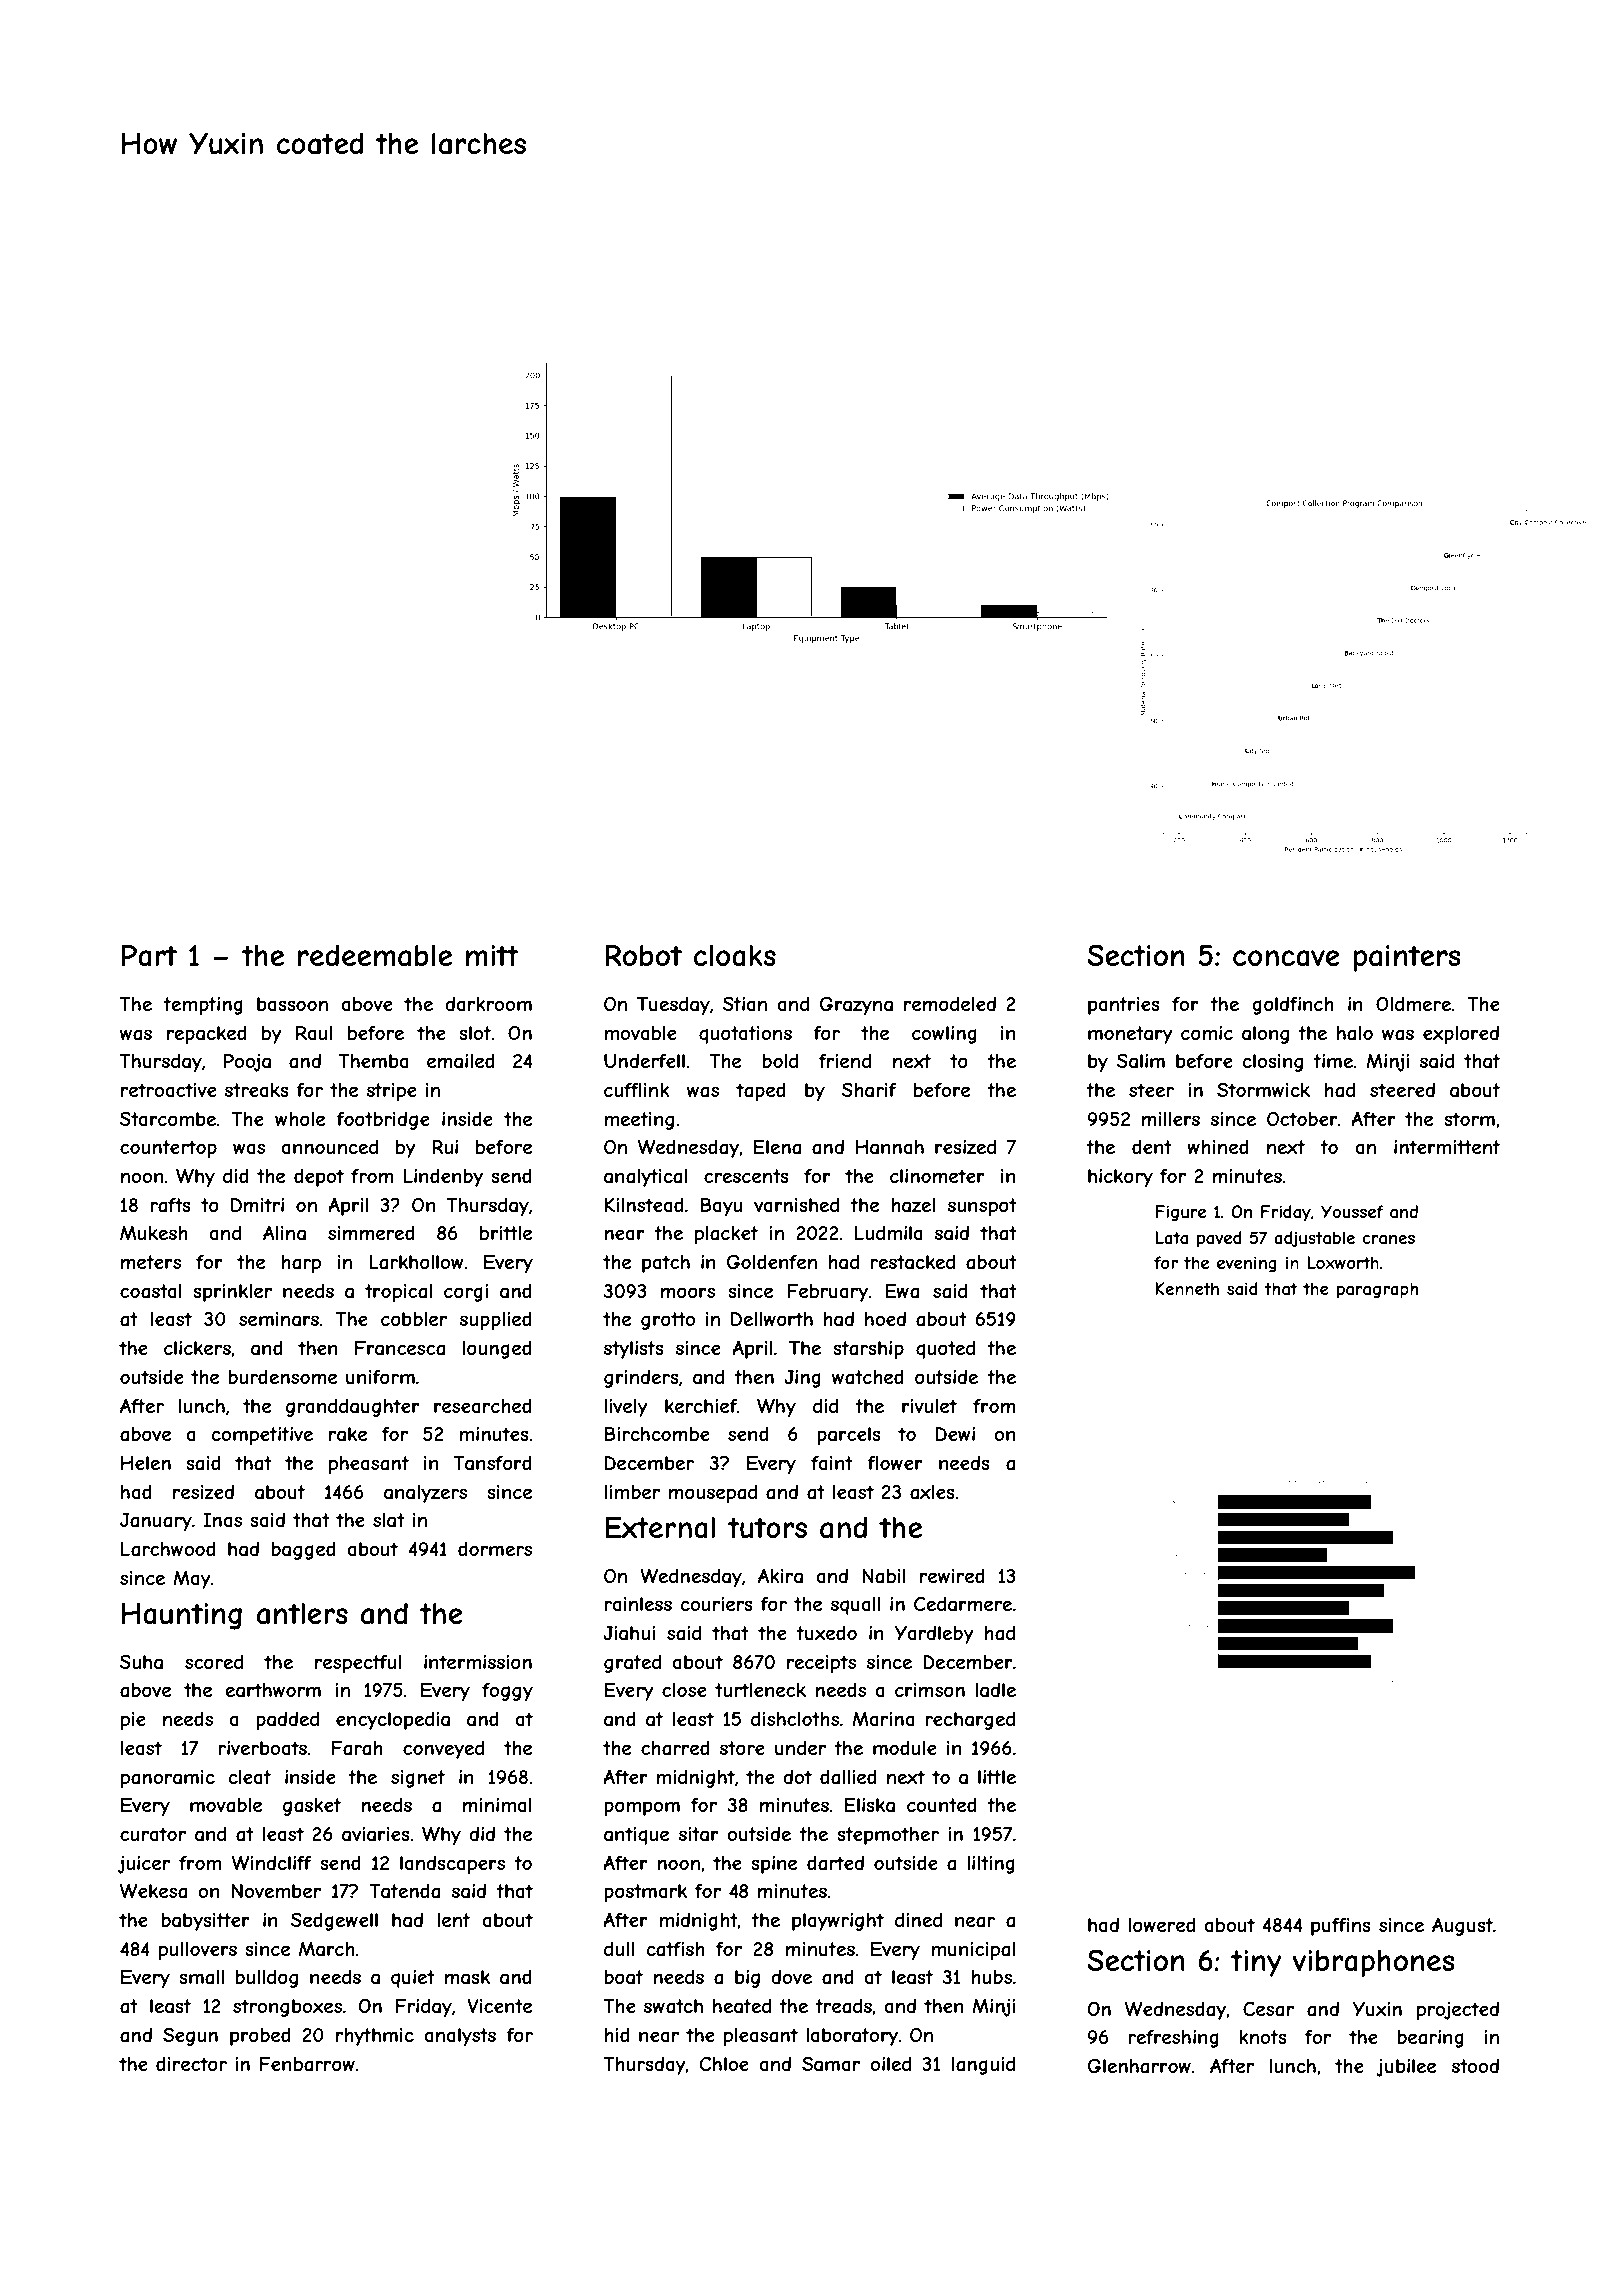 This screenshot has height=2292, width=1620. What do you see at coordinates (307, 2064) in the screenshot?
I see `Fenbarrow` at bounding box center [307, 2064].
